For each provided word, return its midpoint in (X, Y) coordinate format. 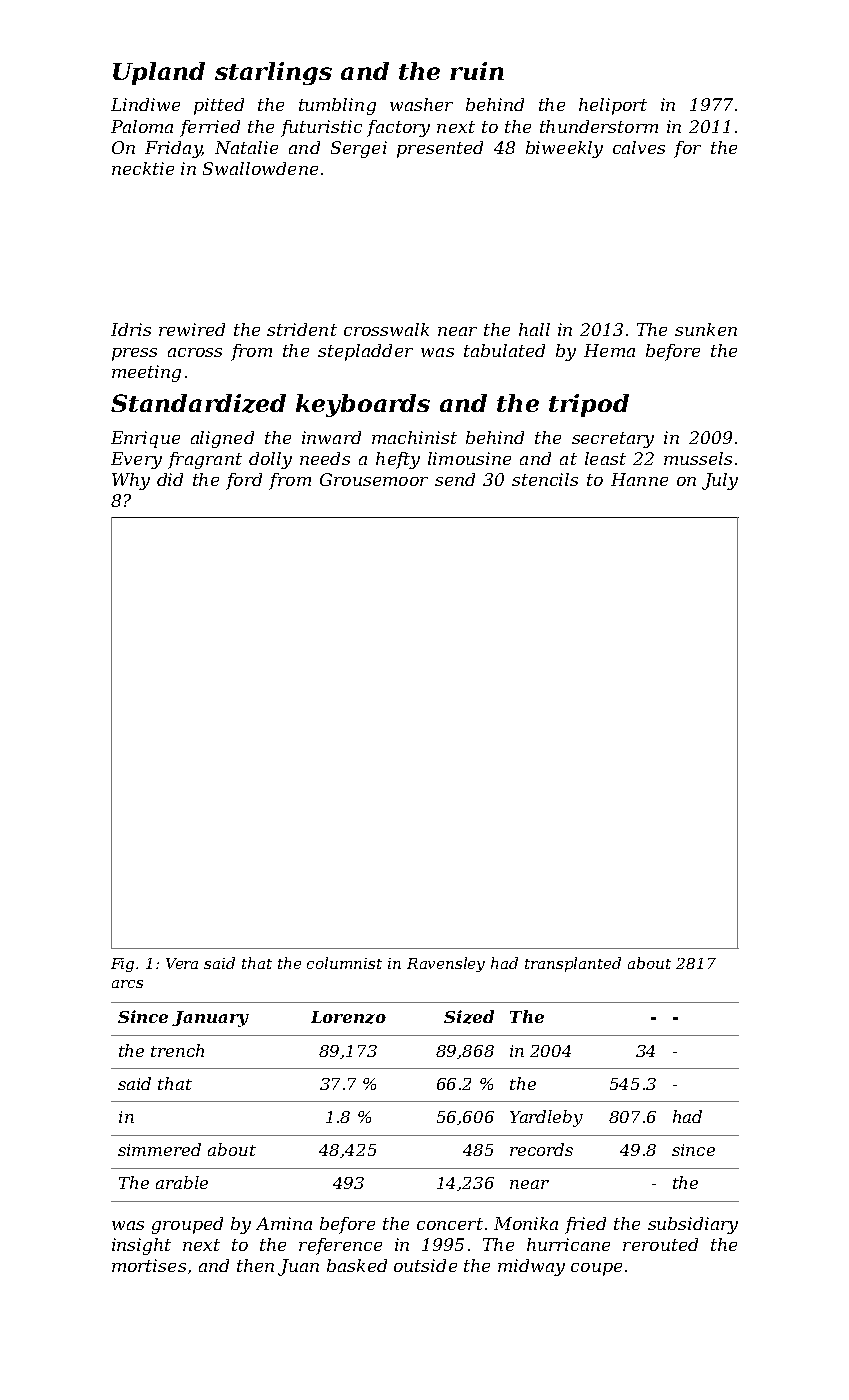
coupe (596, 1269)
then (255, 1265)
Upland (159, 73)
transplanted (573, 964)
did (170, 479)
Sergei (359, 149)
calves (639, 147)
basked (357, 1265)
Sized (469, 1017)
